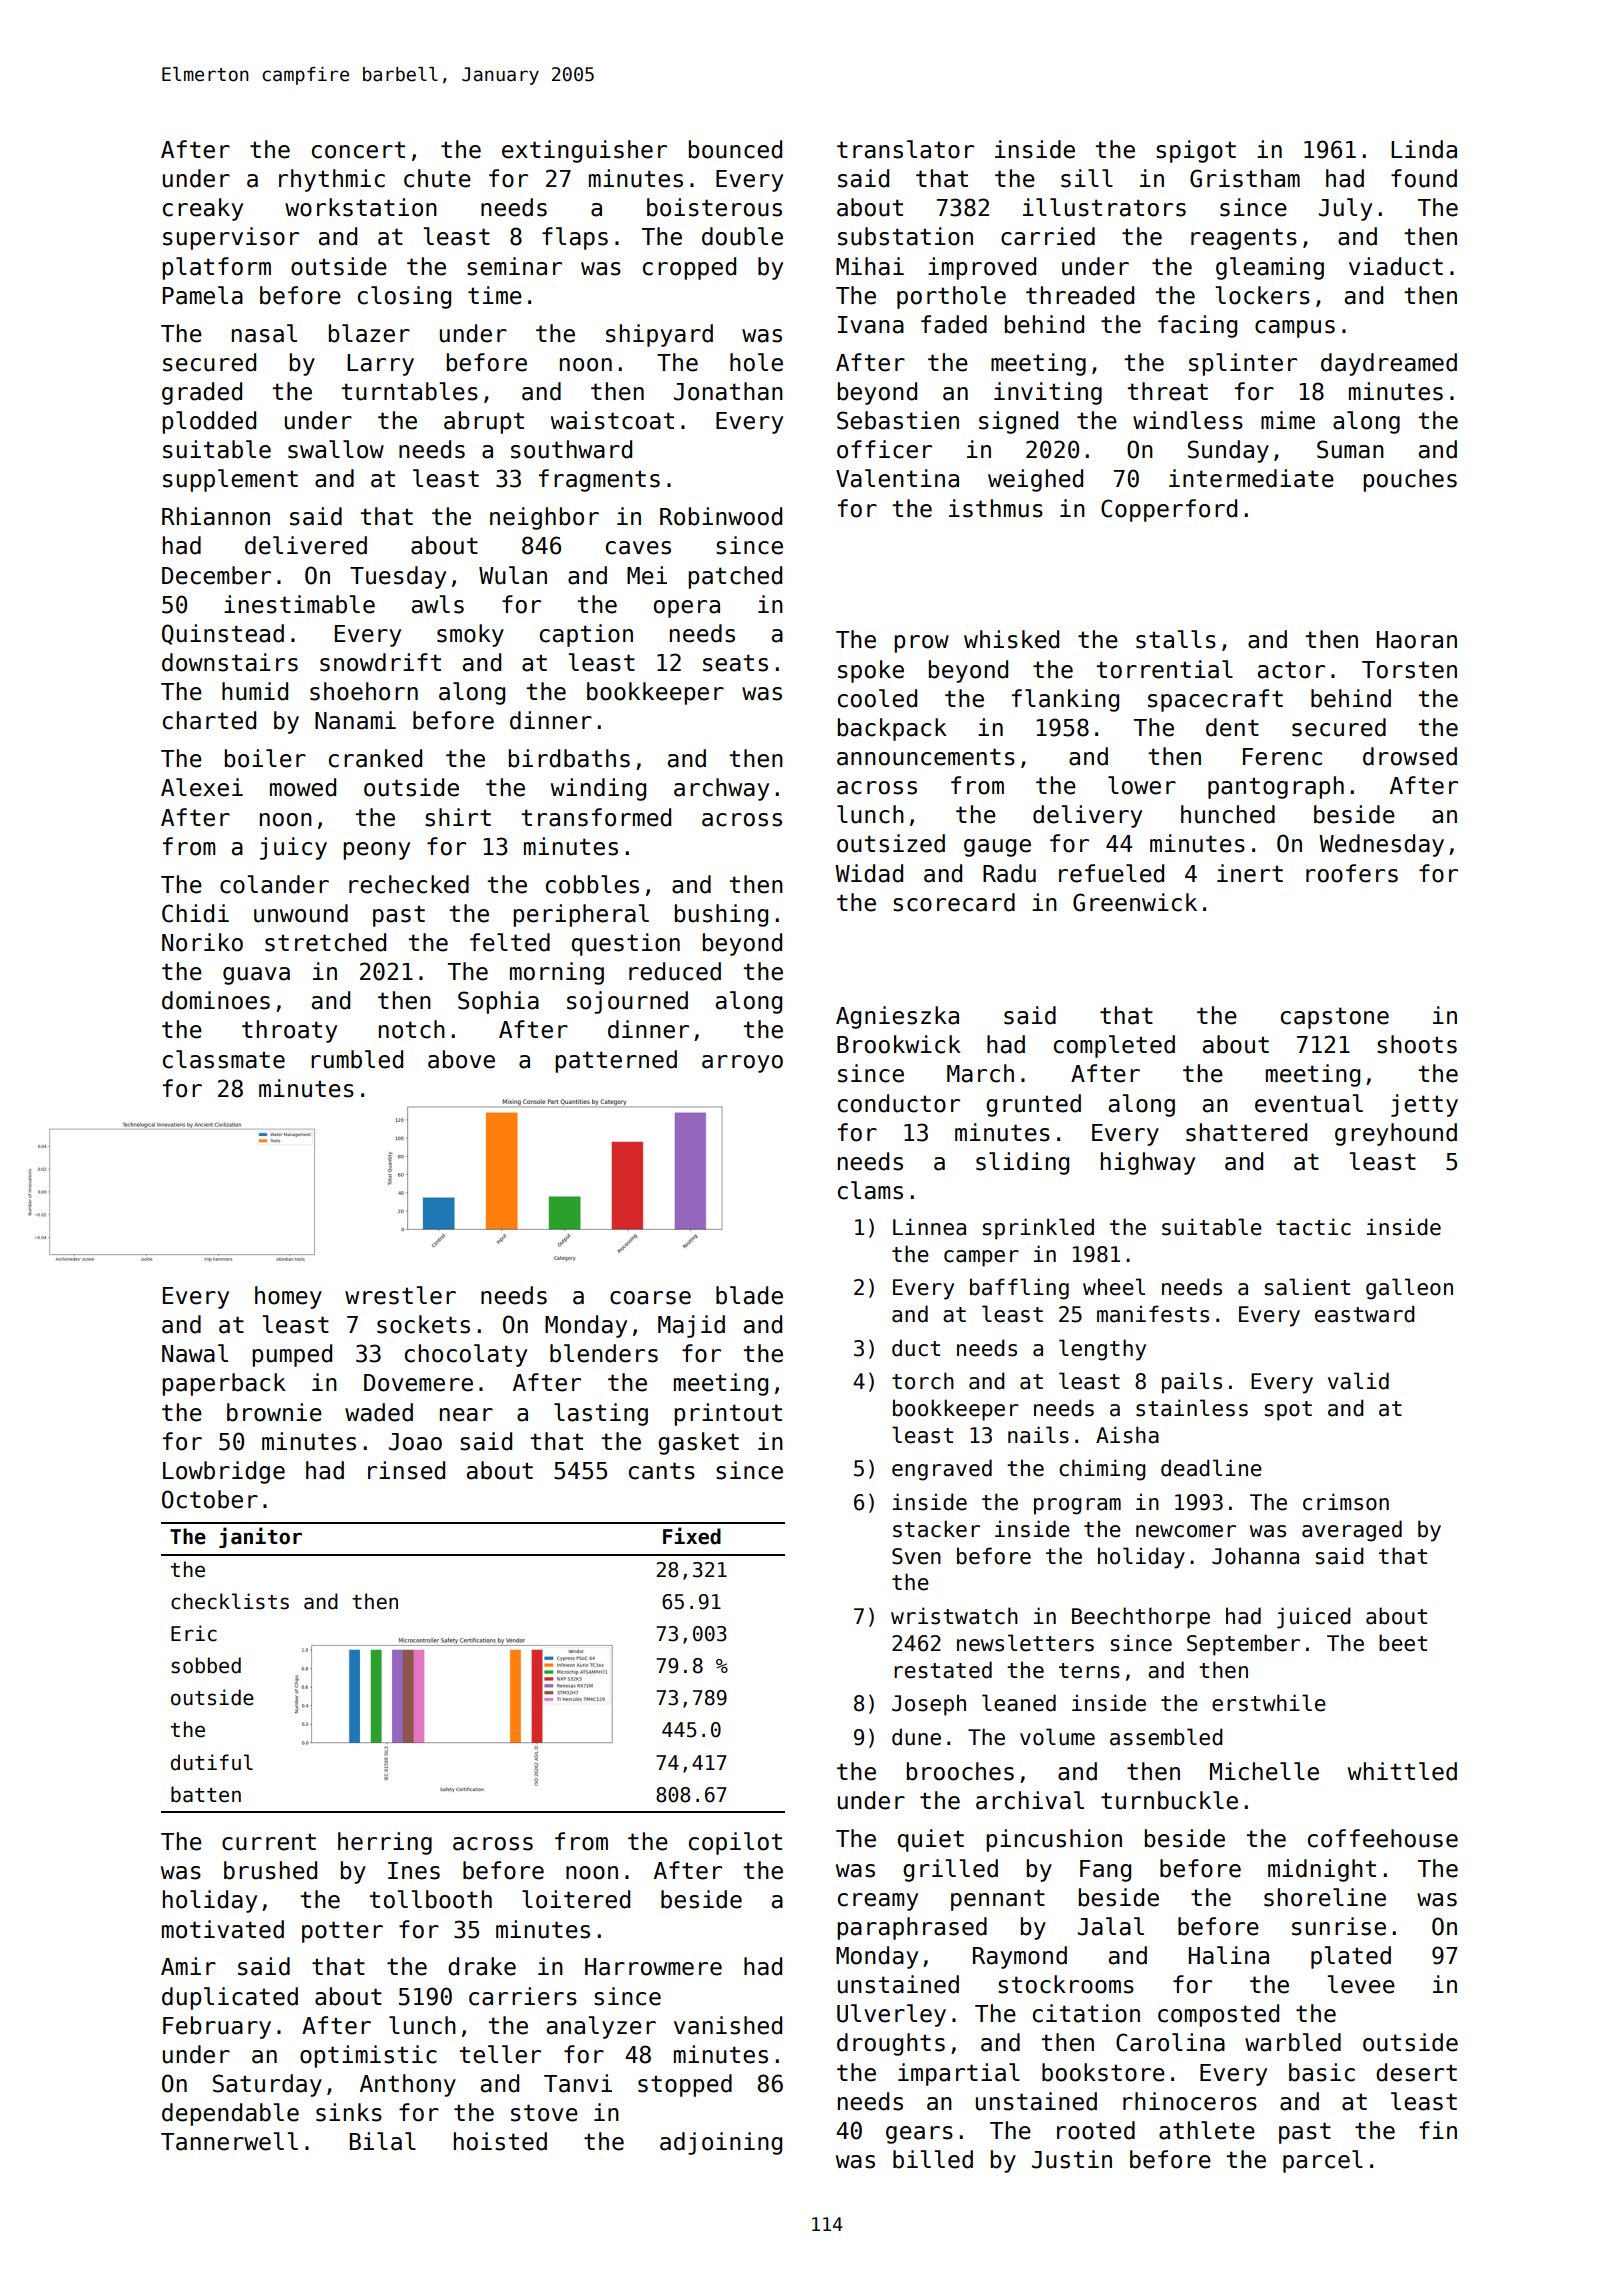 The height and width of the image is (2292, 1620). I want to click on Rhiannon, so click(216, 516).
